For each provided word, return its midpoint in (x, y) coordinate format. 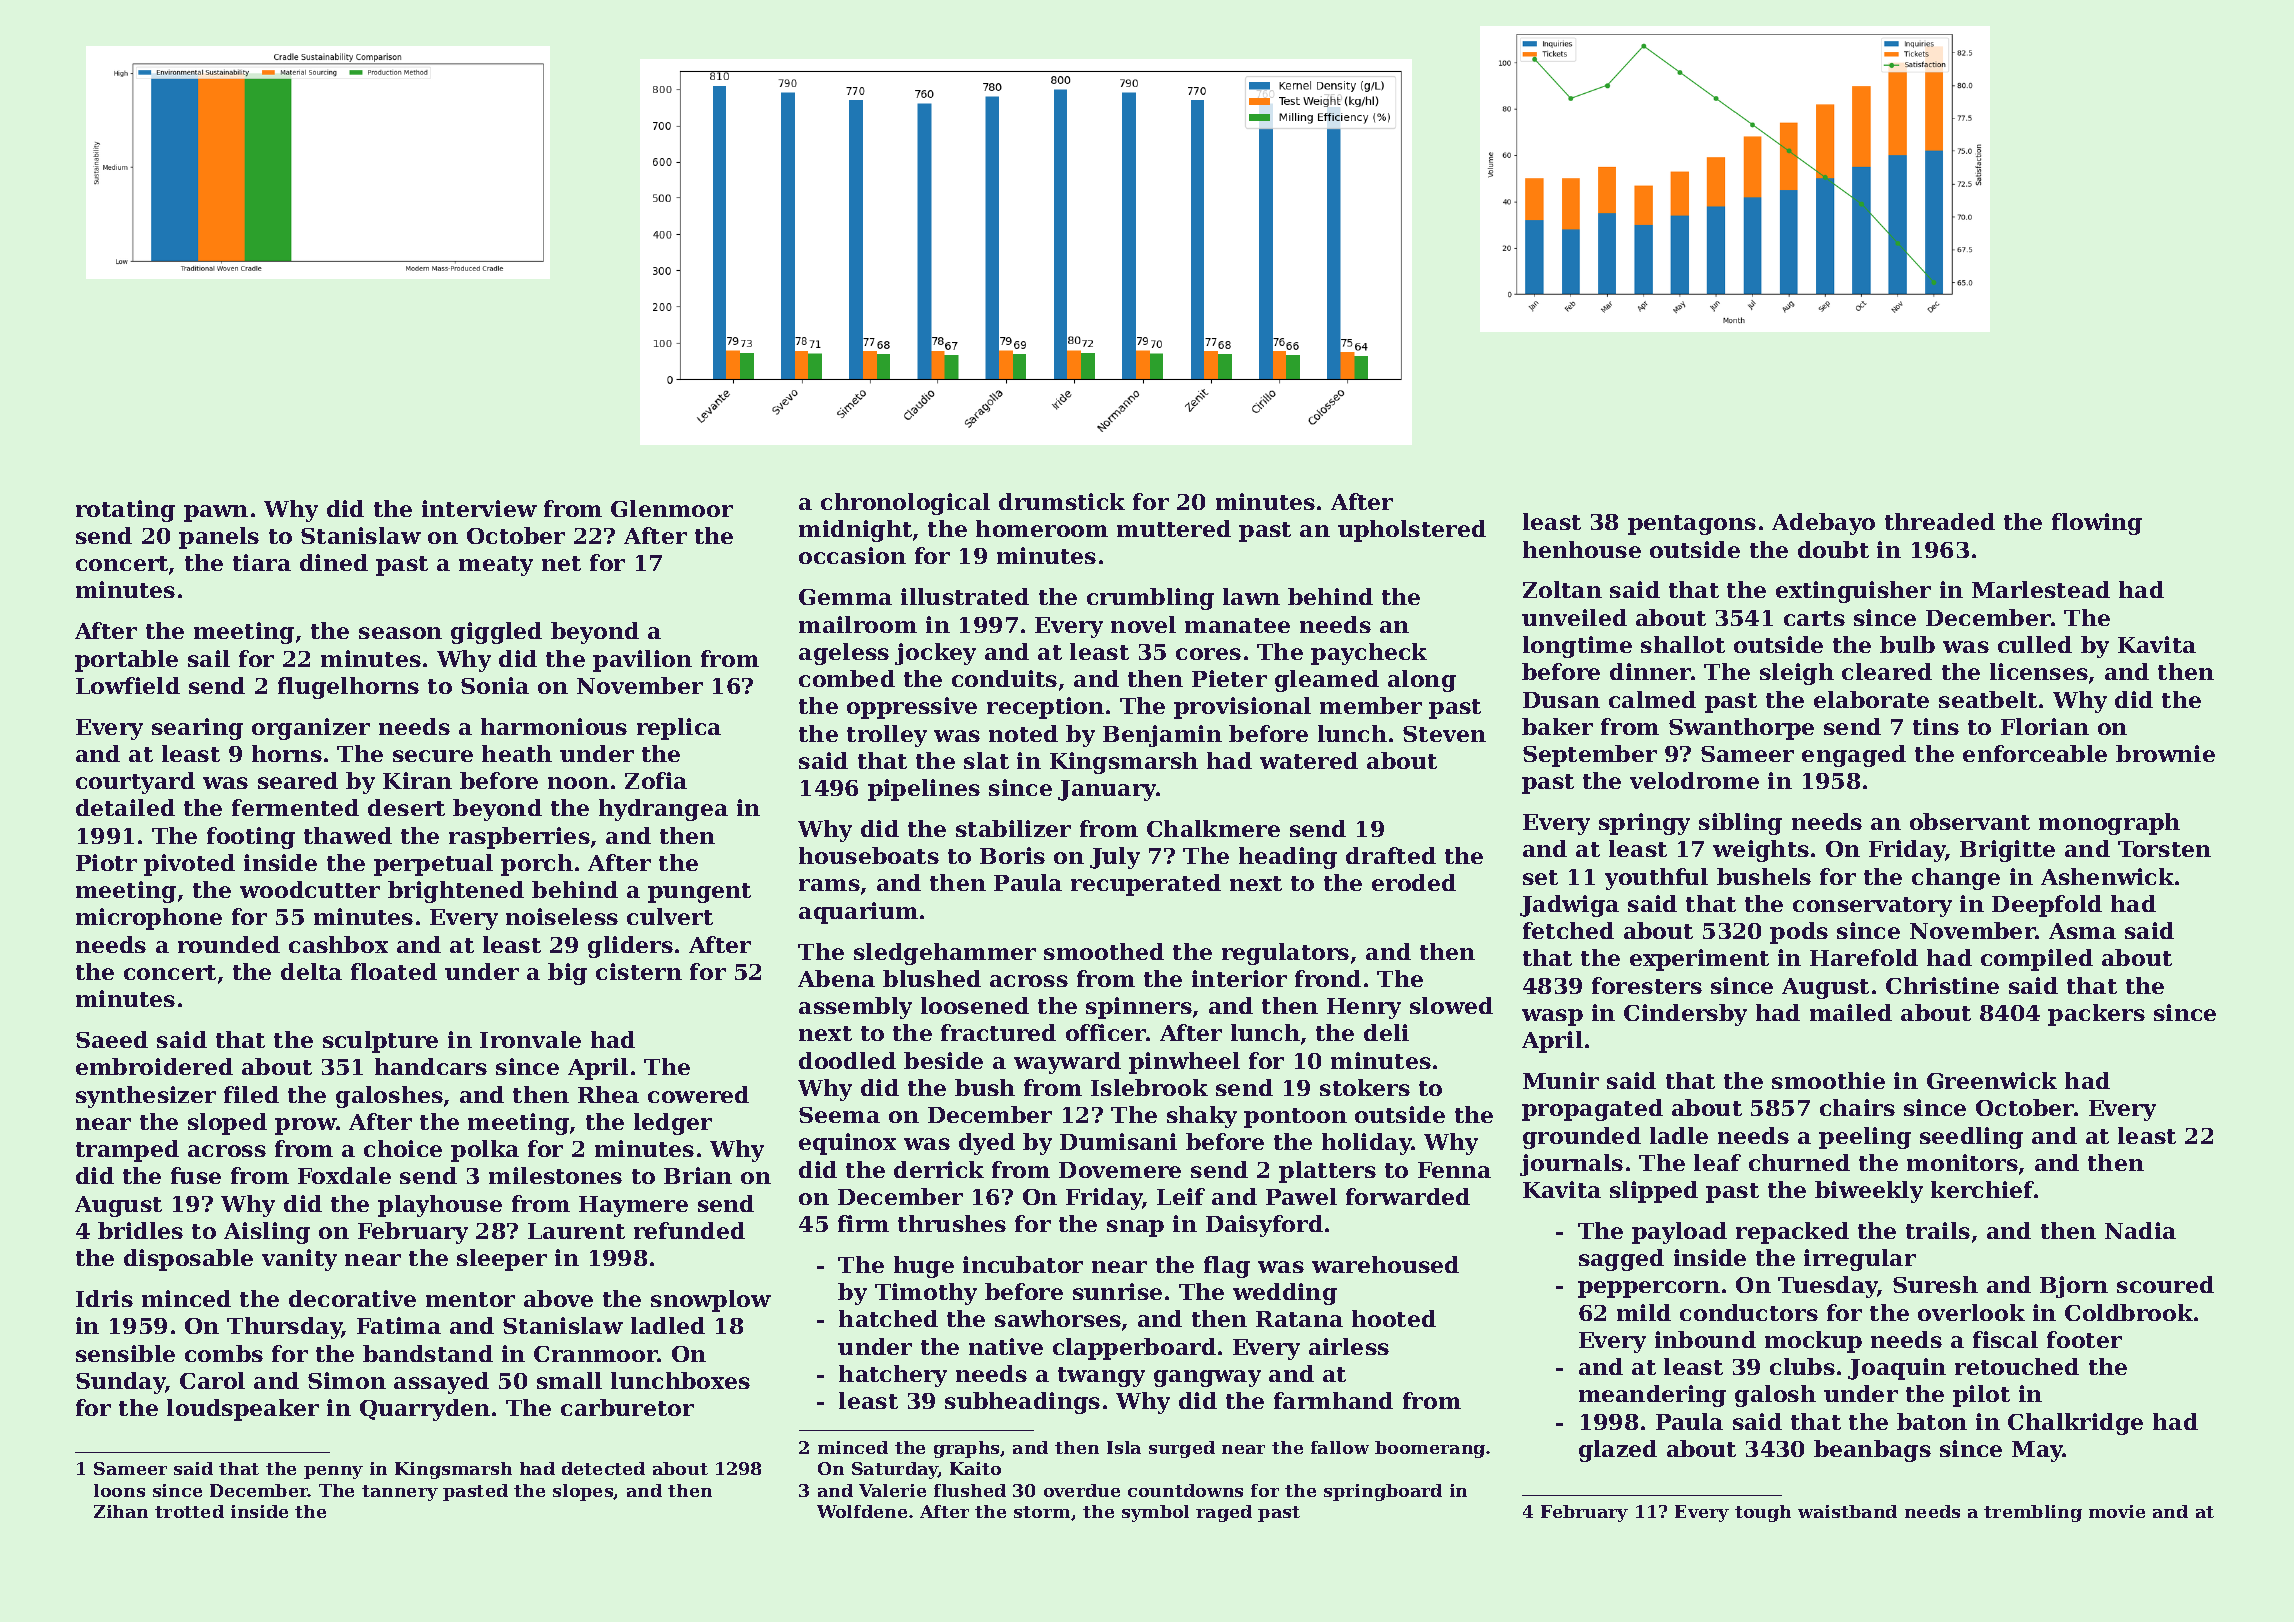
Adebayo (1823, 524)
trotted (189, 1511)
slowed (1451, 1005)
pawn (216, 513)
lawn (1251, 596)
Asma (2082, 931)
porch (537, 865)
